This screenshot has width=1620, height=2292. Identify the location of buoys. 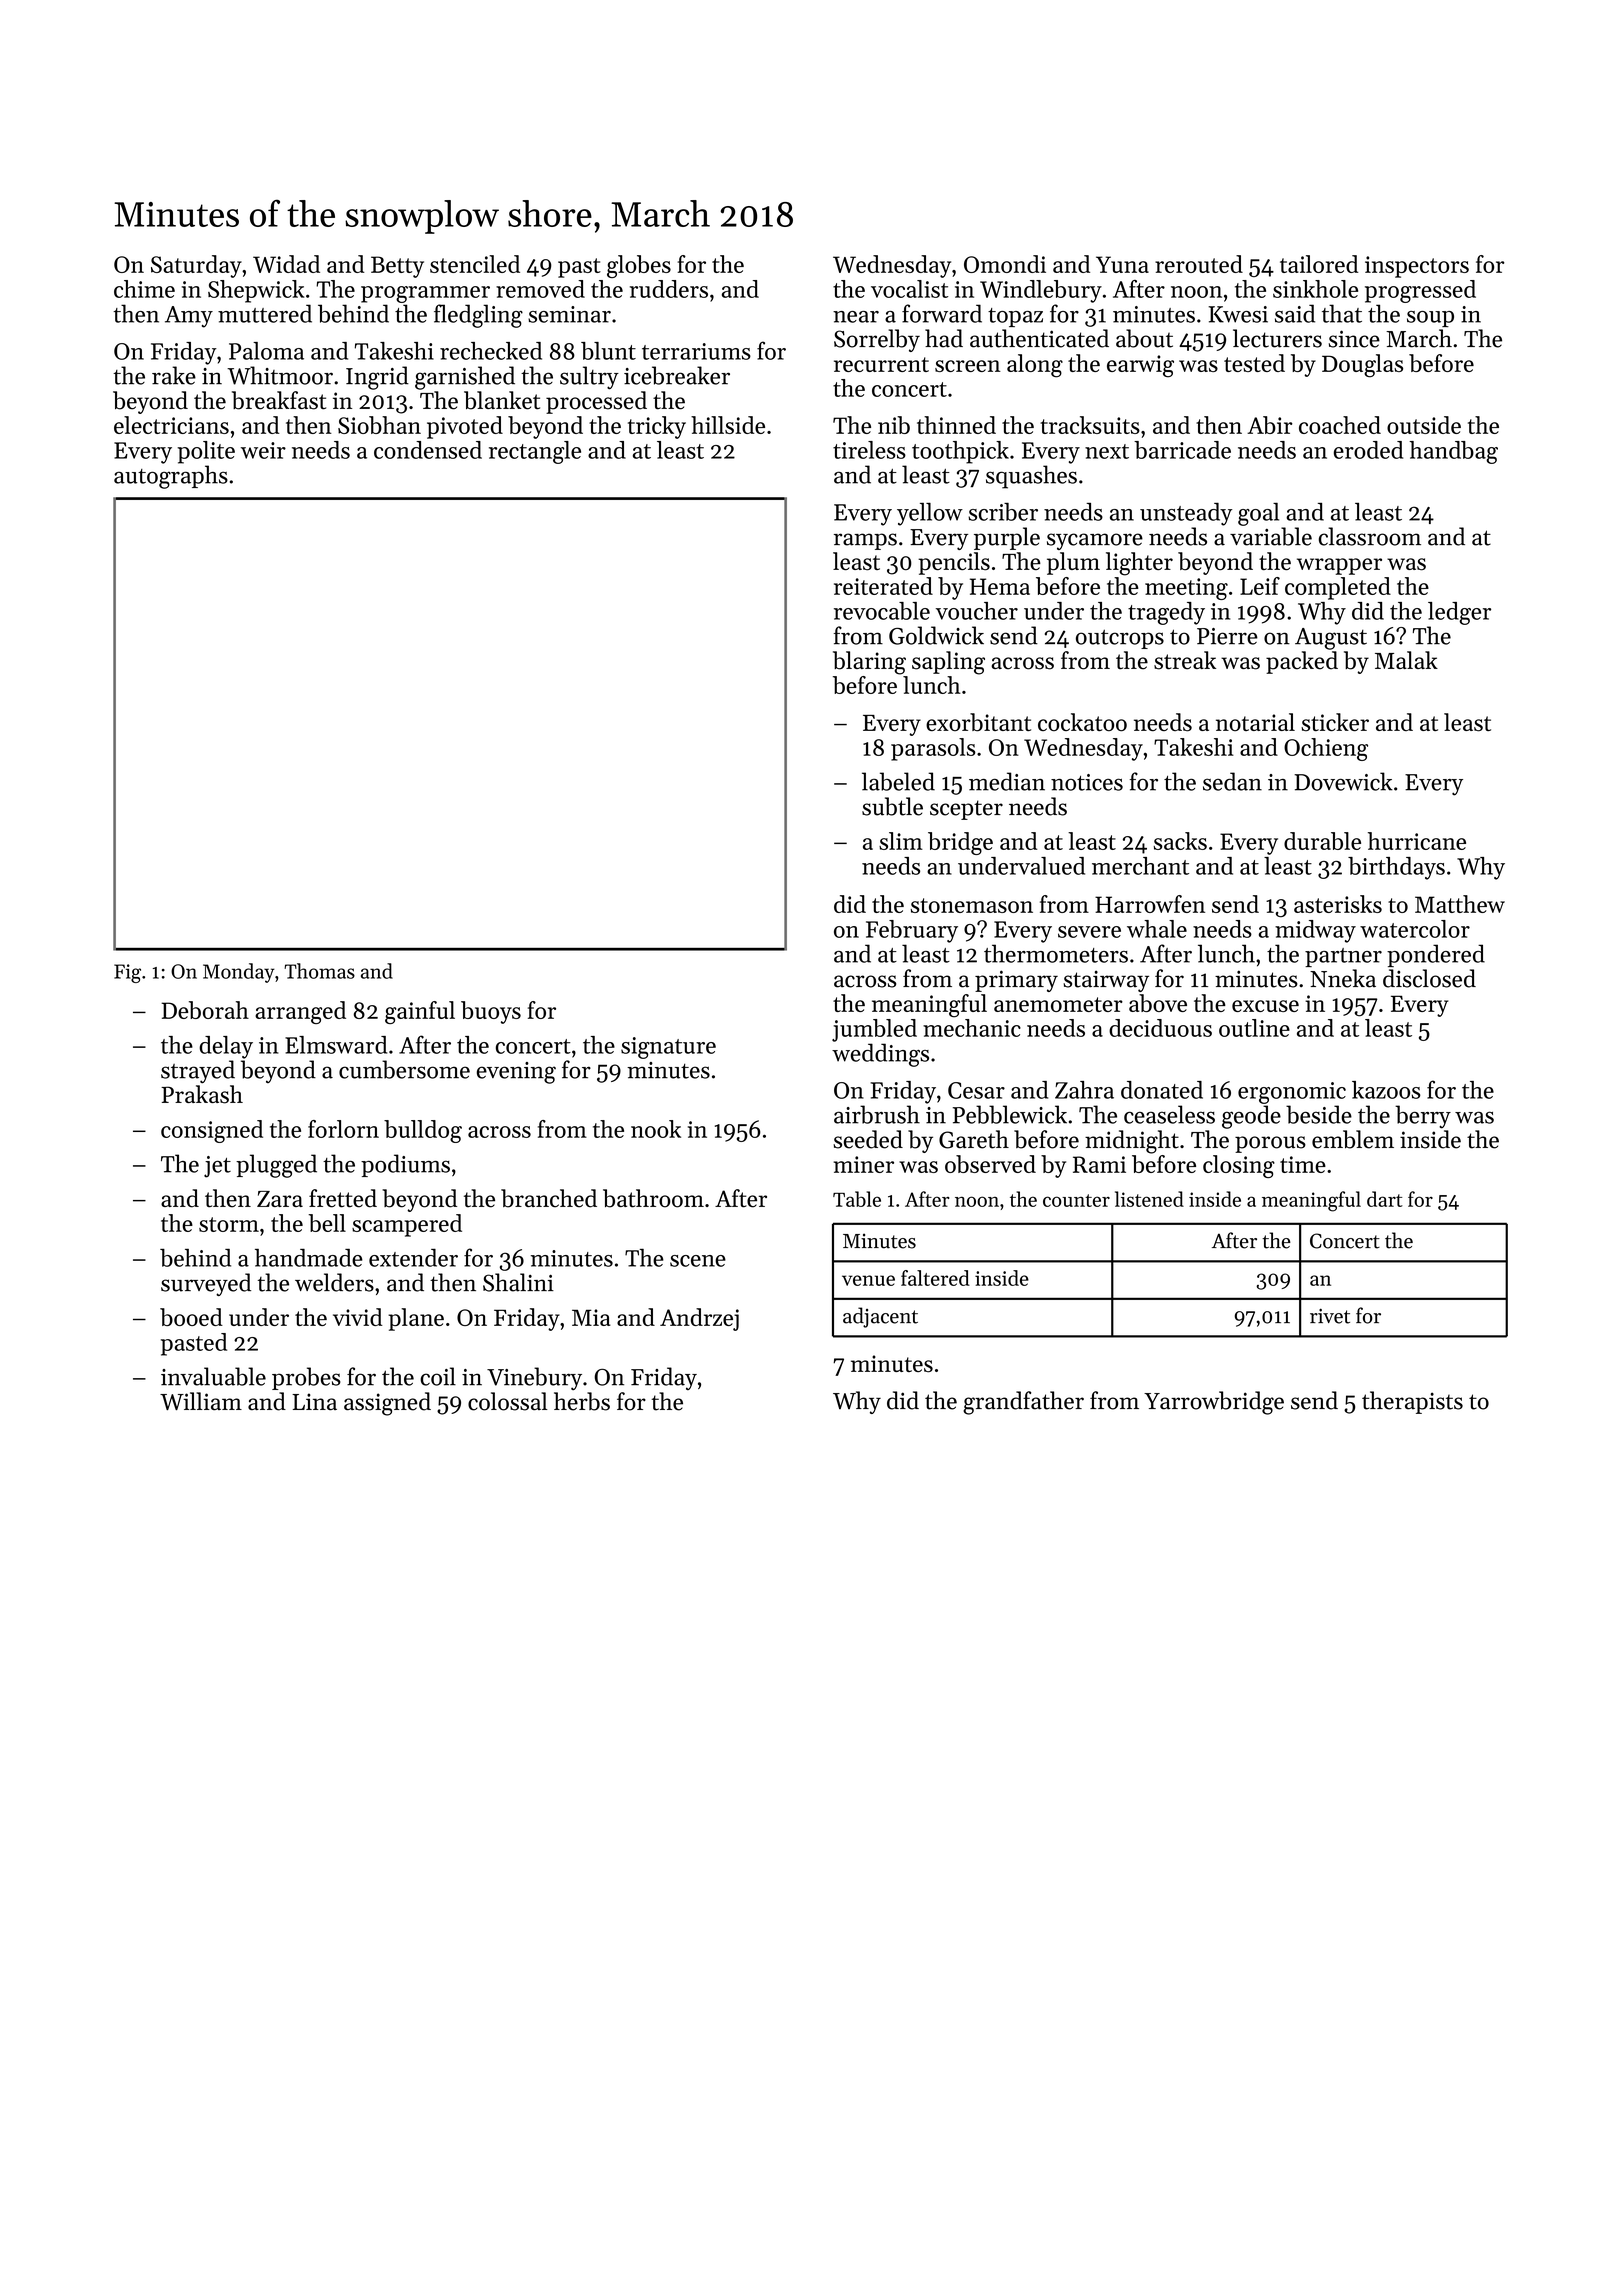
(491, 1012).
